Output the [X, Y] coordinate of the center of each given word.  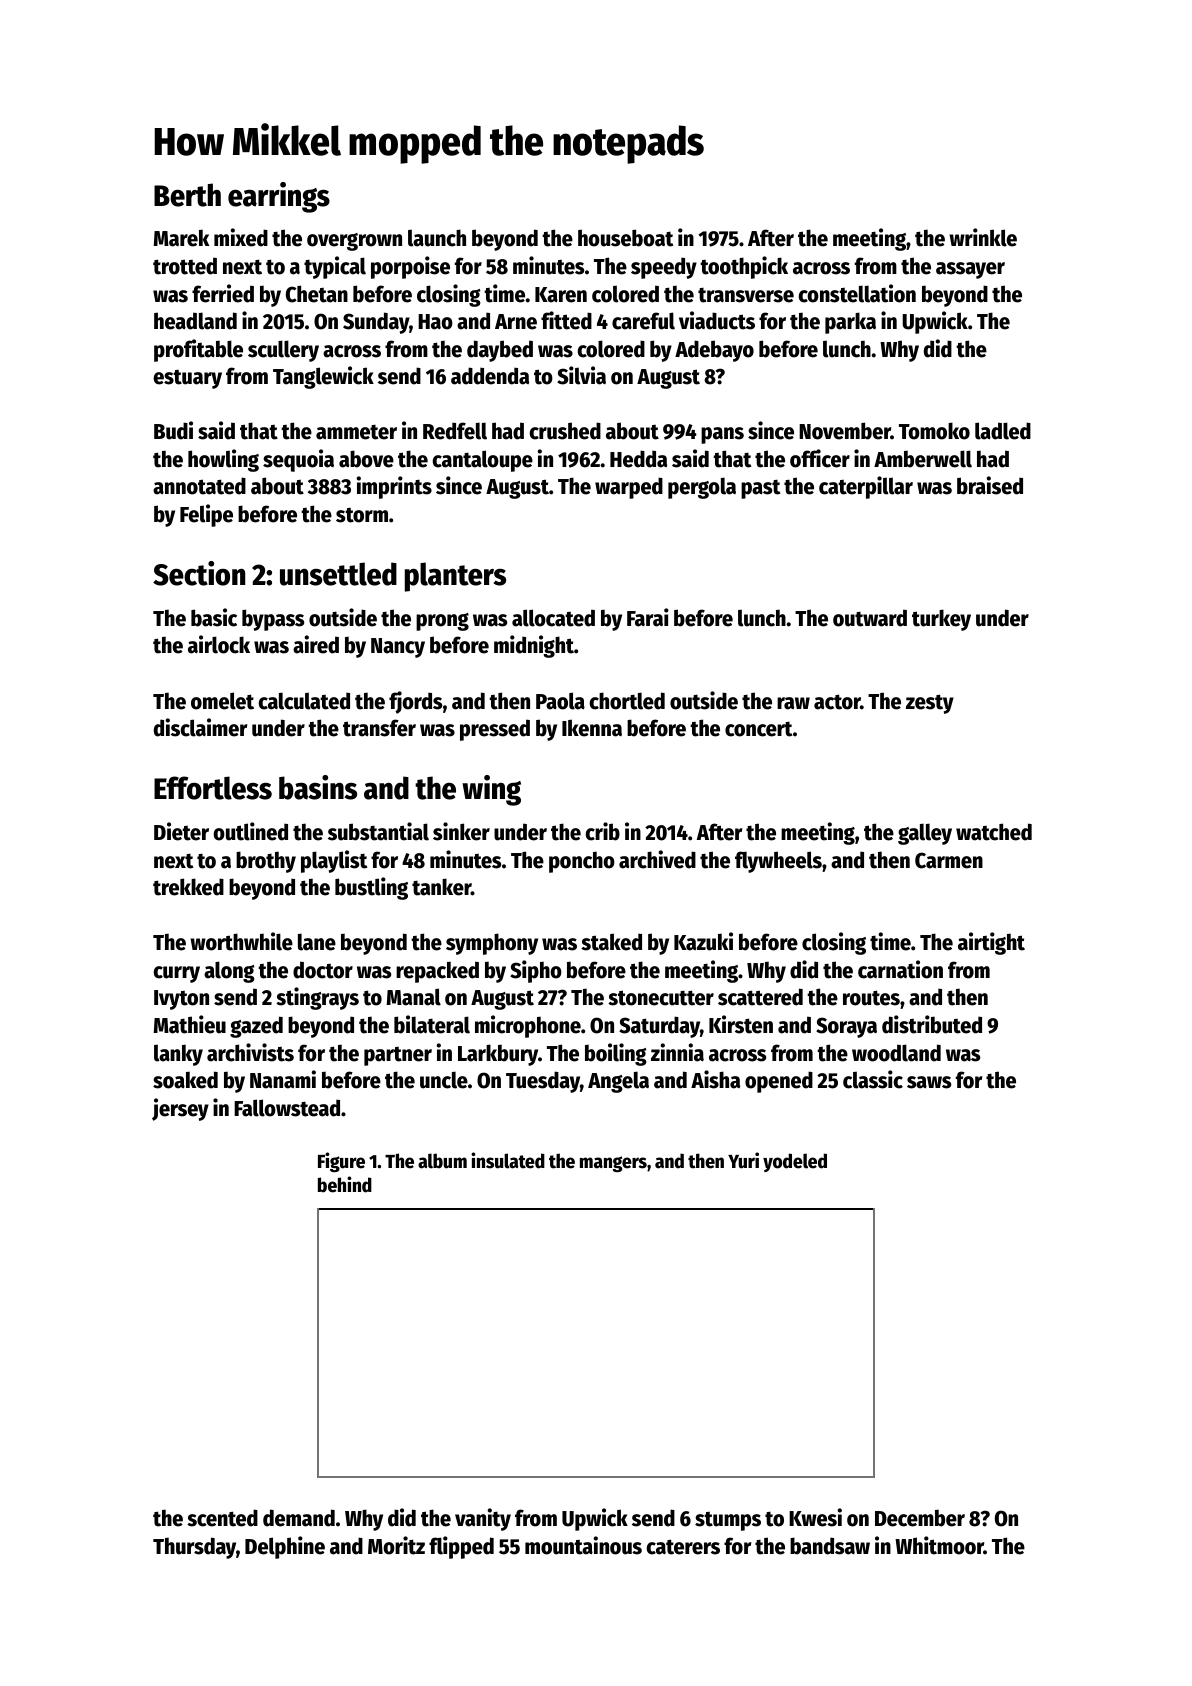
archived [657, 859]
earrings [279, 197]
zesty [930, 704]
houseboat [625, 238]
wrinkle [983, 237]
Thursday [194, 1548]
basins [318, 787]
